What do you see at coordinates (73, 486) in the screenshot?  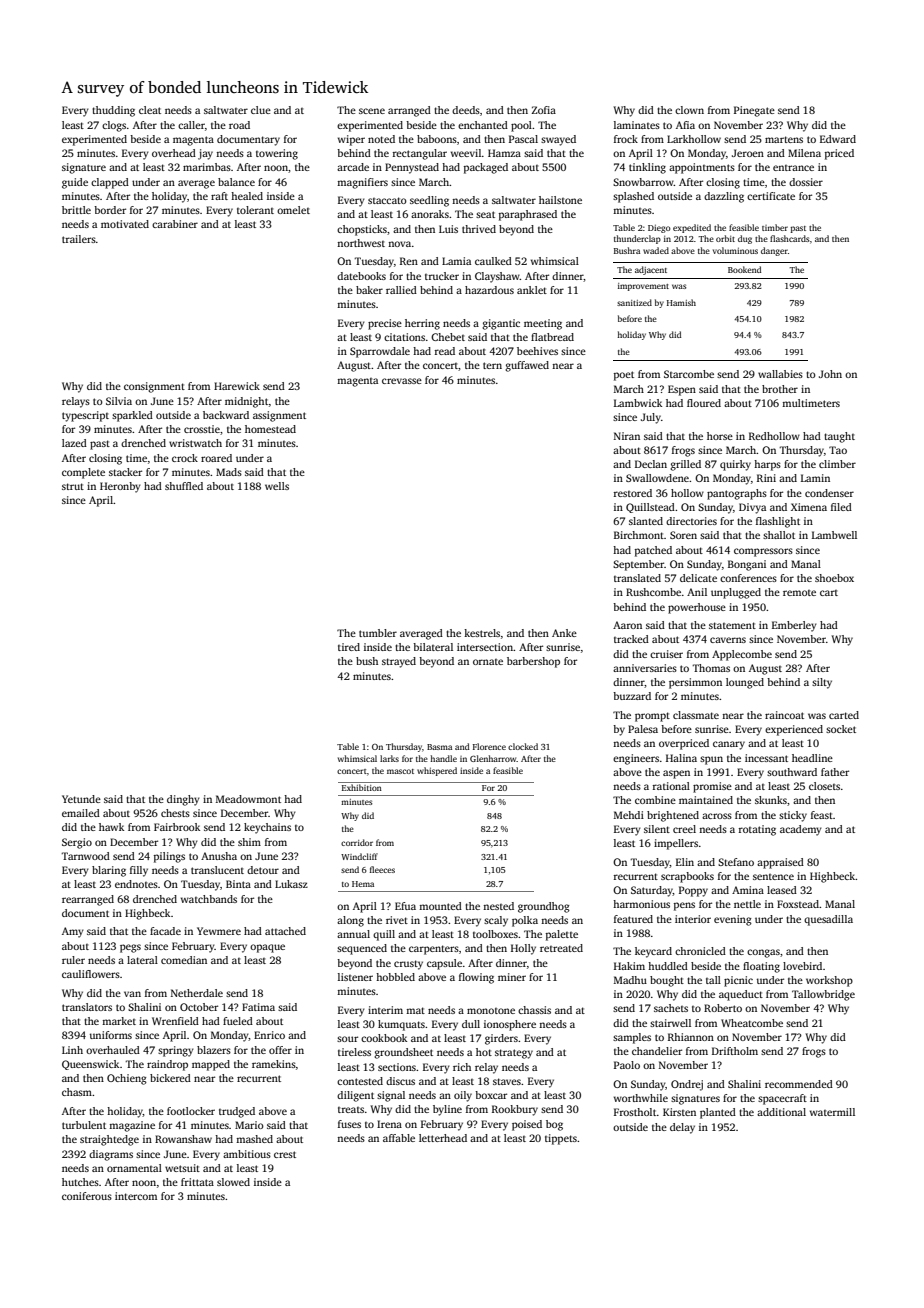 I see `strut` at bounding box center [73, 486].
